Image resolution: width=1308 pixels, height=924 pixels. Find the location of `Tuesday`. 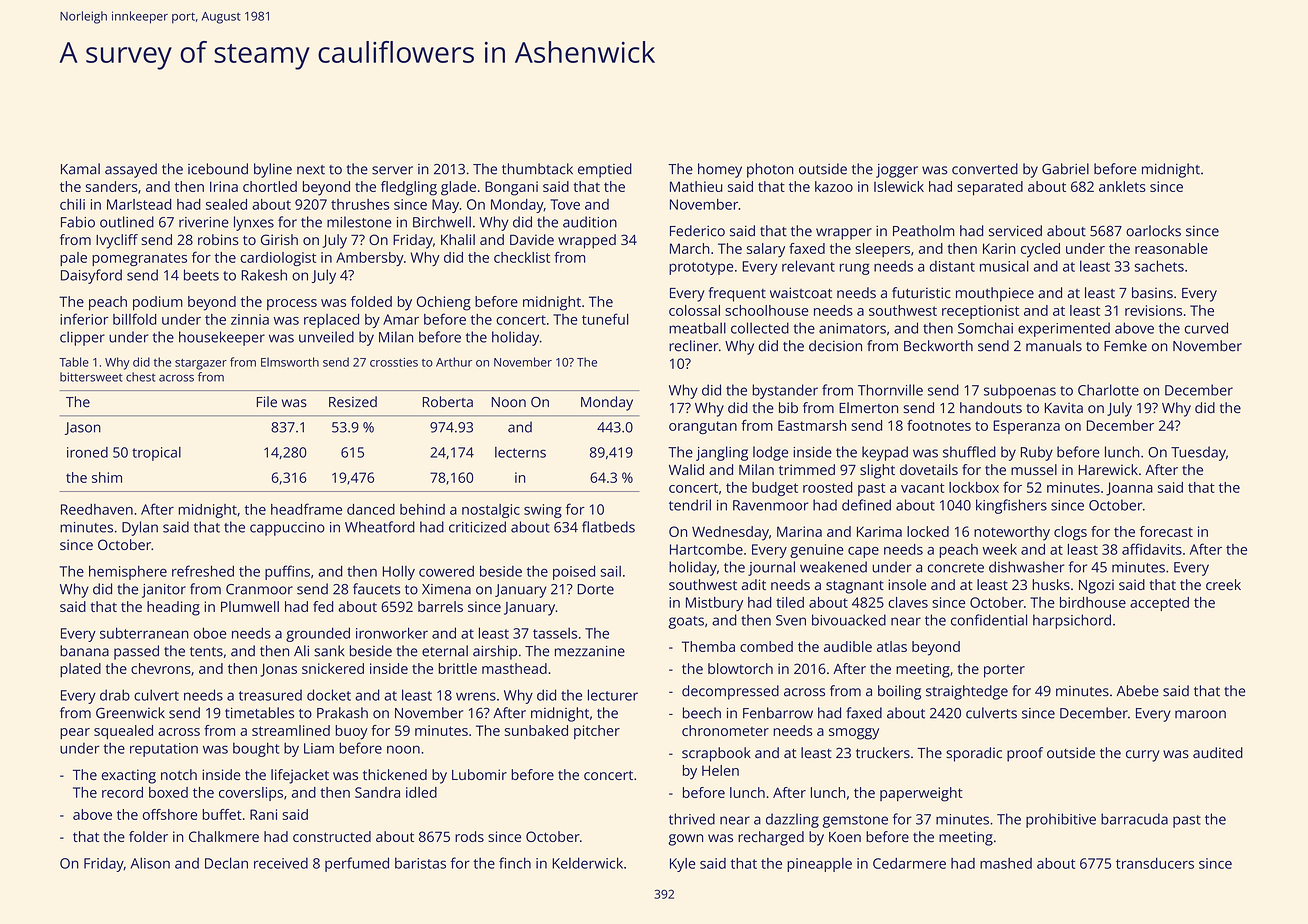

Tuesday is located at coordinates (1198, 453).
